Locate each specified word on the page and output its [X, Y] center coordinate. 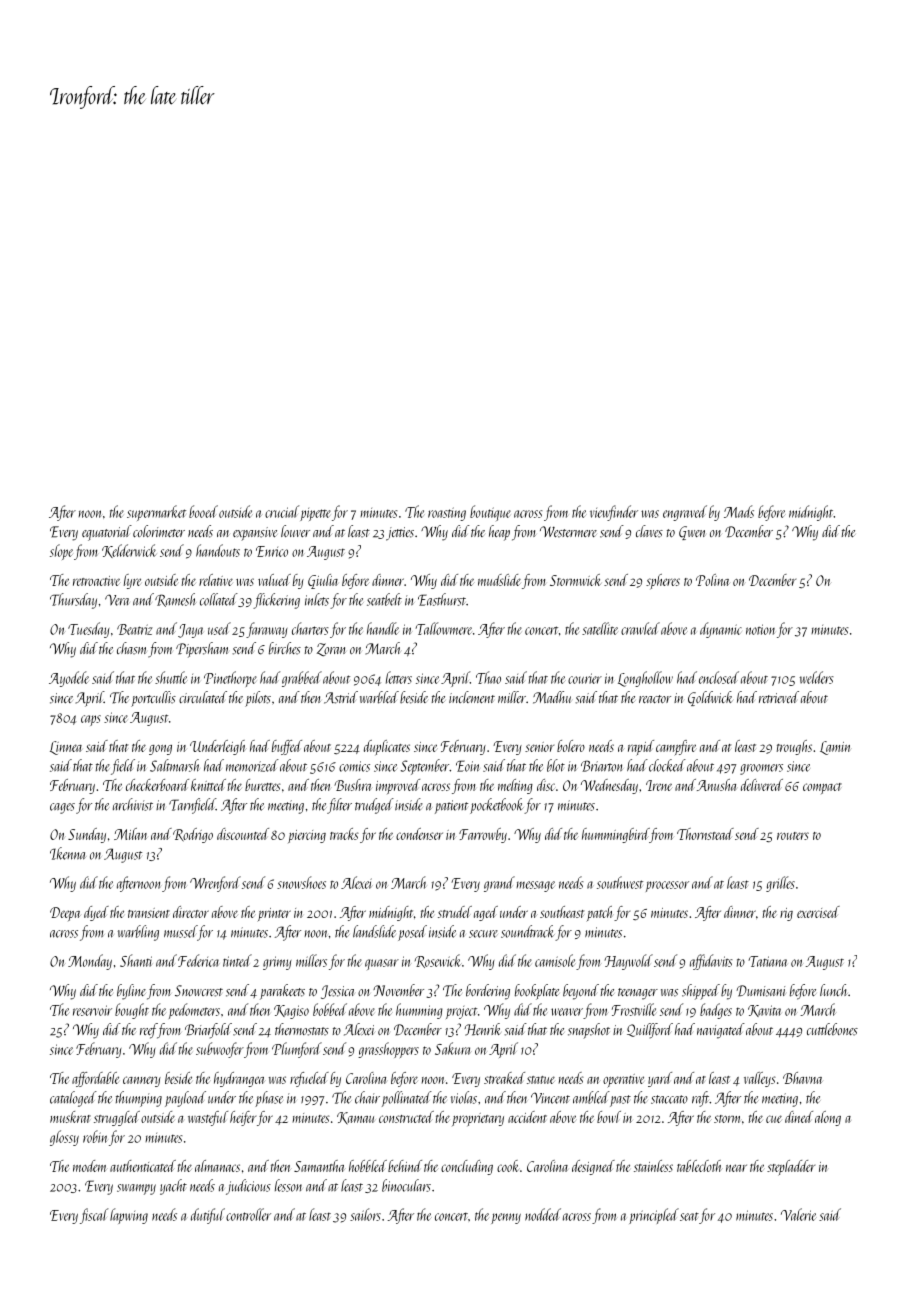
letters [399, 677]
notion [760, 629]
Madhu [552, 697]
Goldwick [710, 698]
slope [61, 552]
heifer [243, 1118]
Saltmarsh [174, 765]
